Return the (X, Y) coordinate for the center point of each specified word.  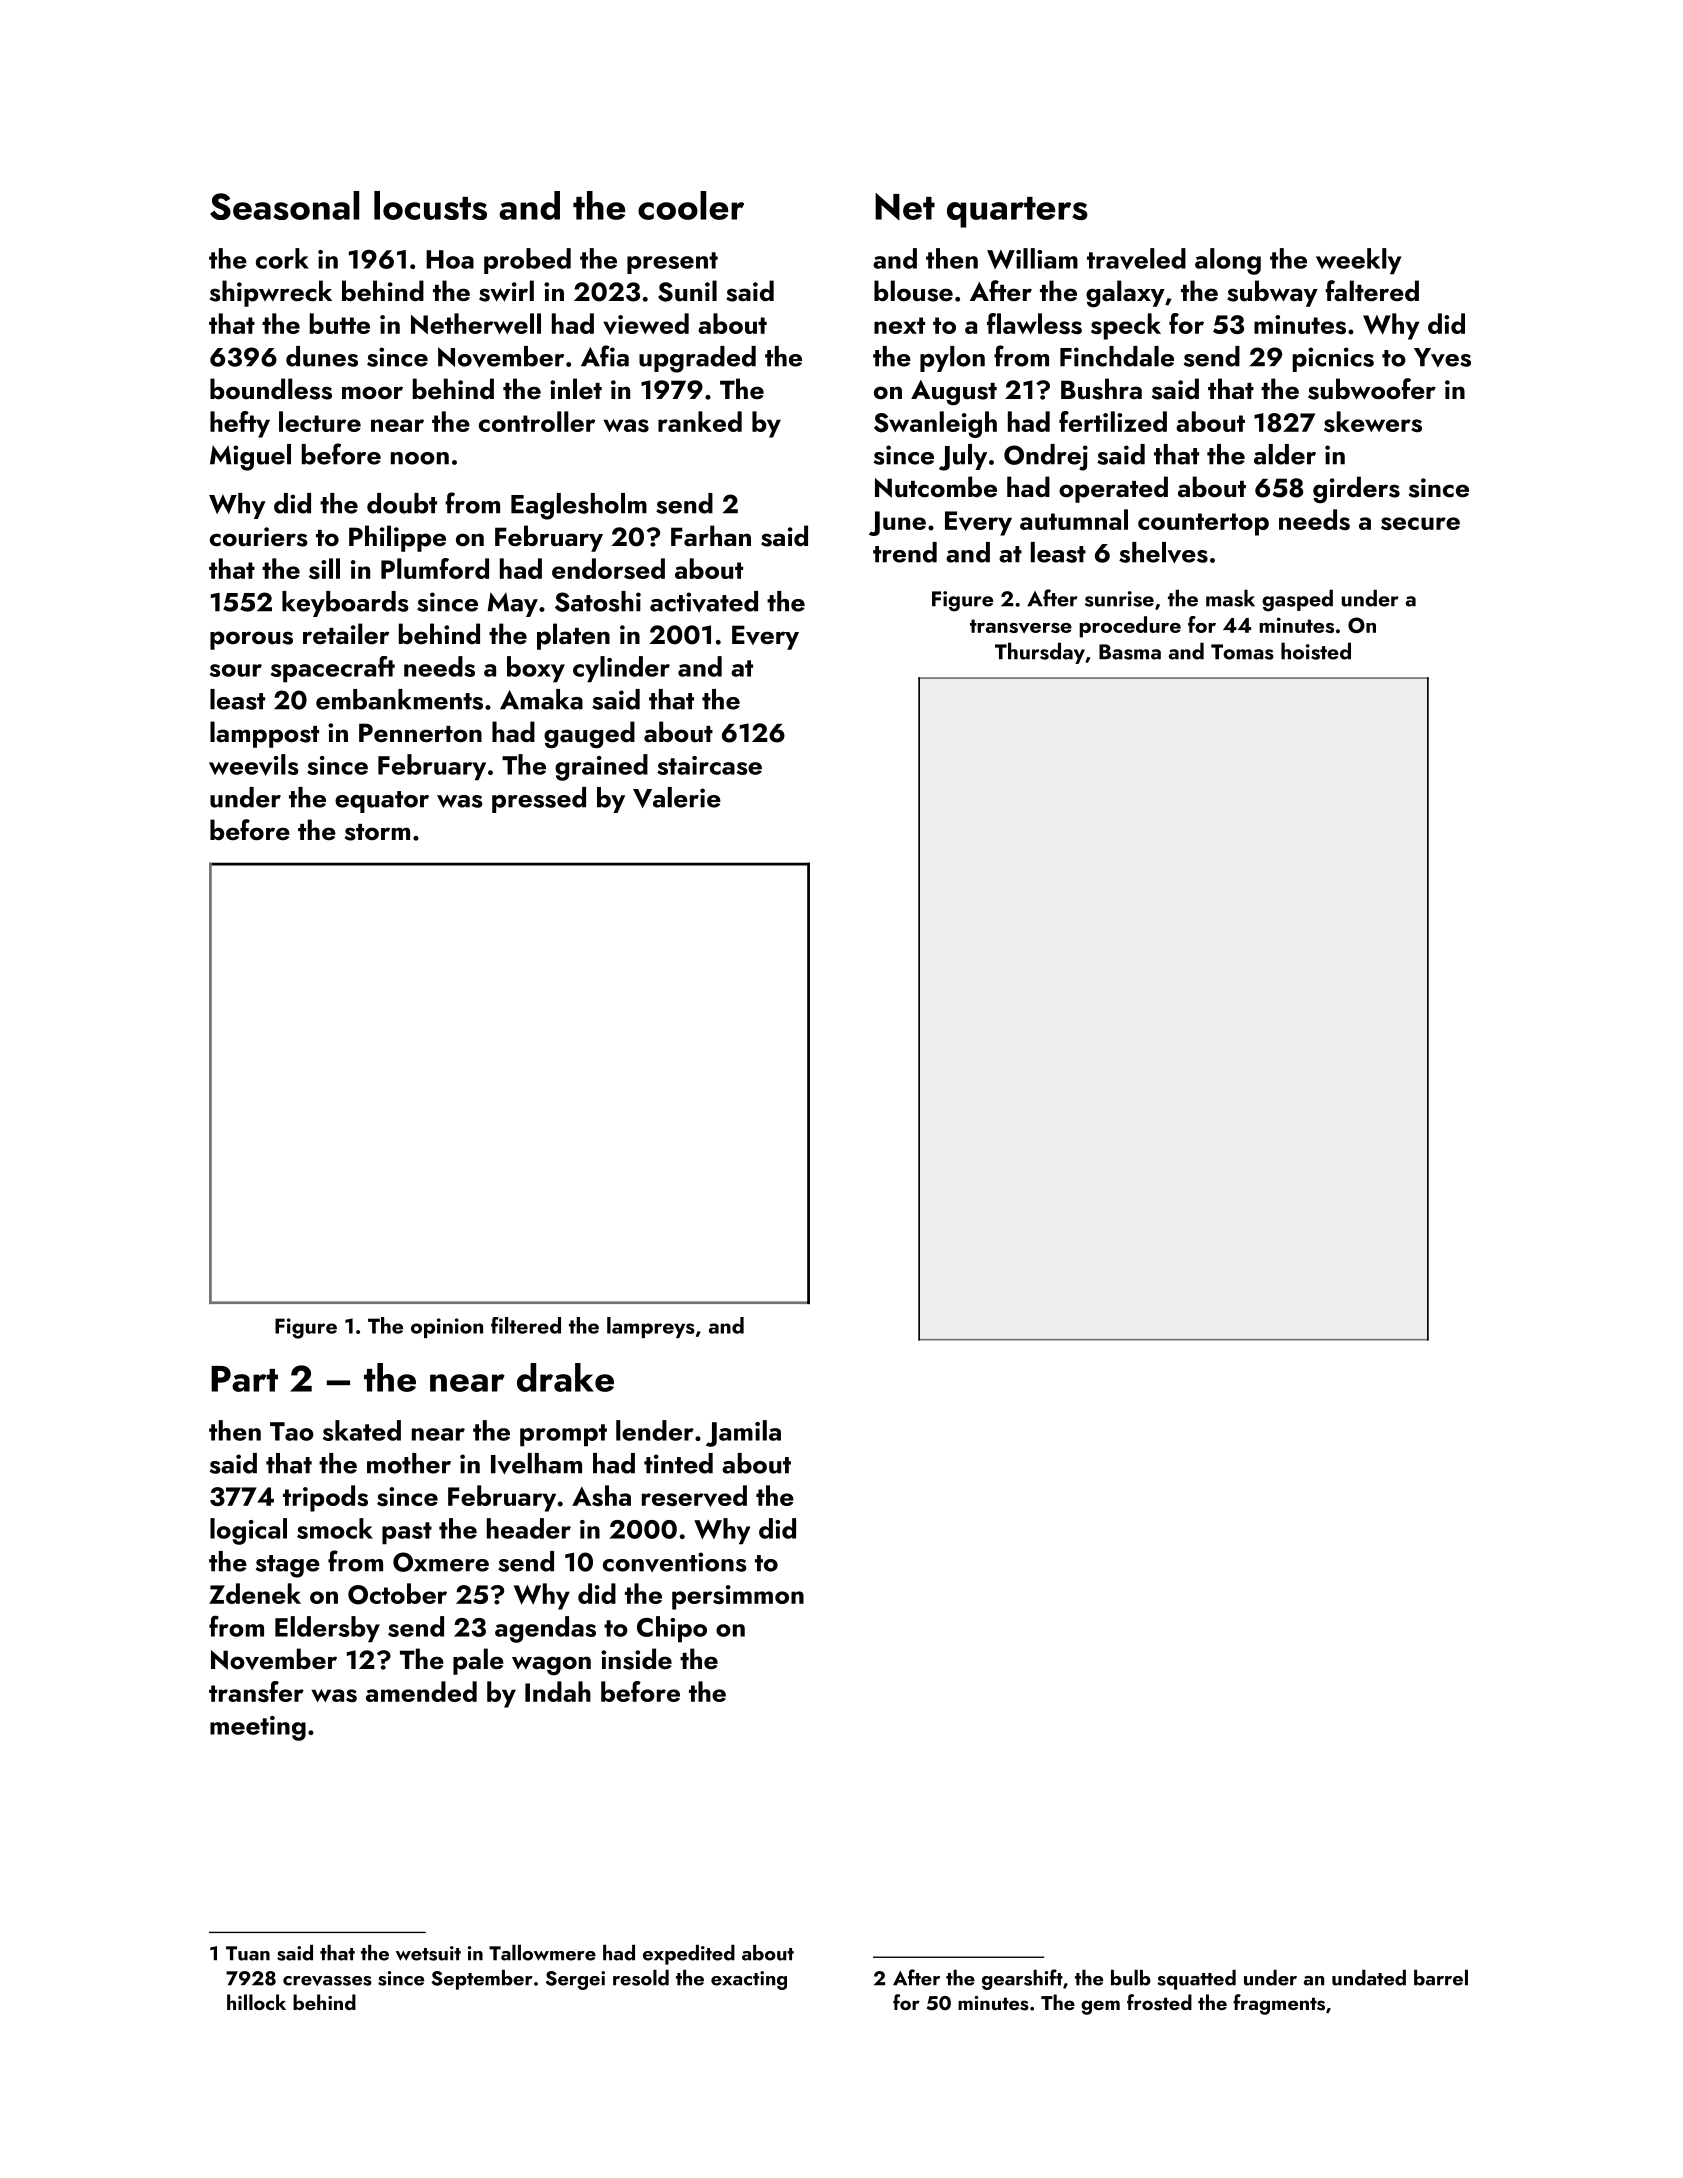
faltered (1372, 291)
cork (282, 258)
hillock (256, 2002)
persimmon (738, 1597)
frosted (1159, 2002)
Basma (1130, 652)
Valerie (677, 797)
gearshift (1022, 1979)
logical (248, 1531)
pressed (539, 800)
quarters (1017, 212)
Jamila (743, 1433)
